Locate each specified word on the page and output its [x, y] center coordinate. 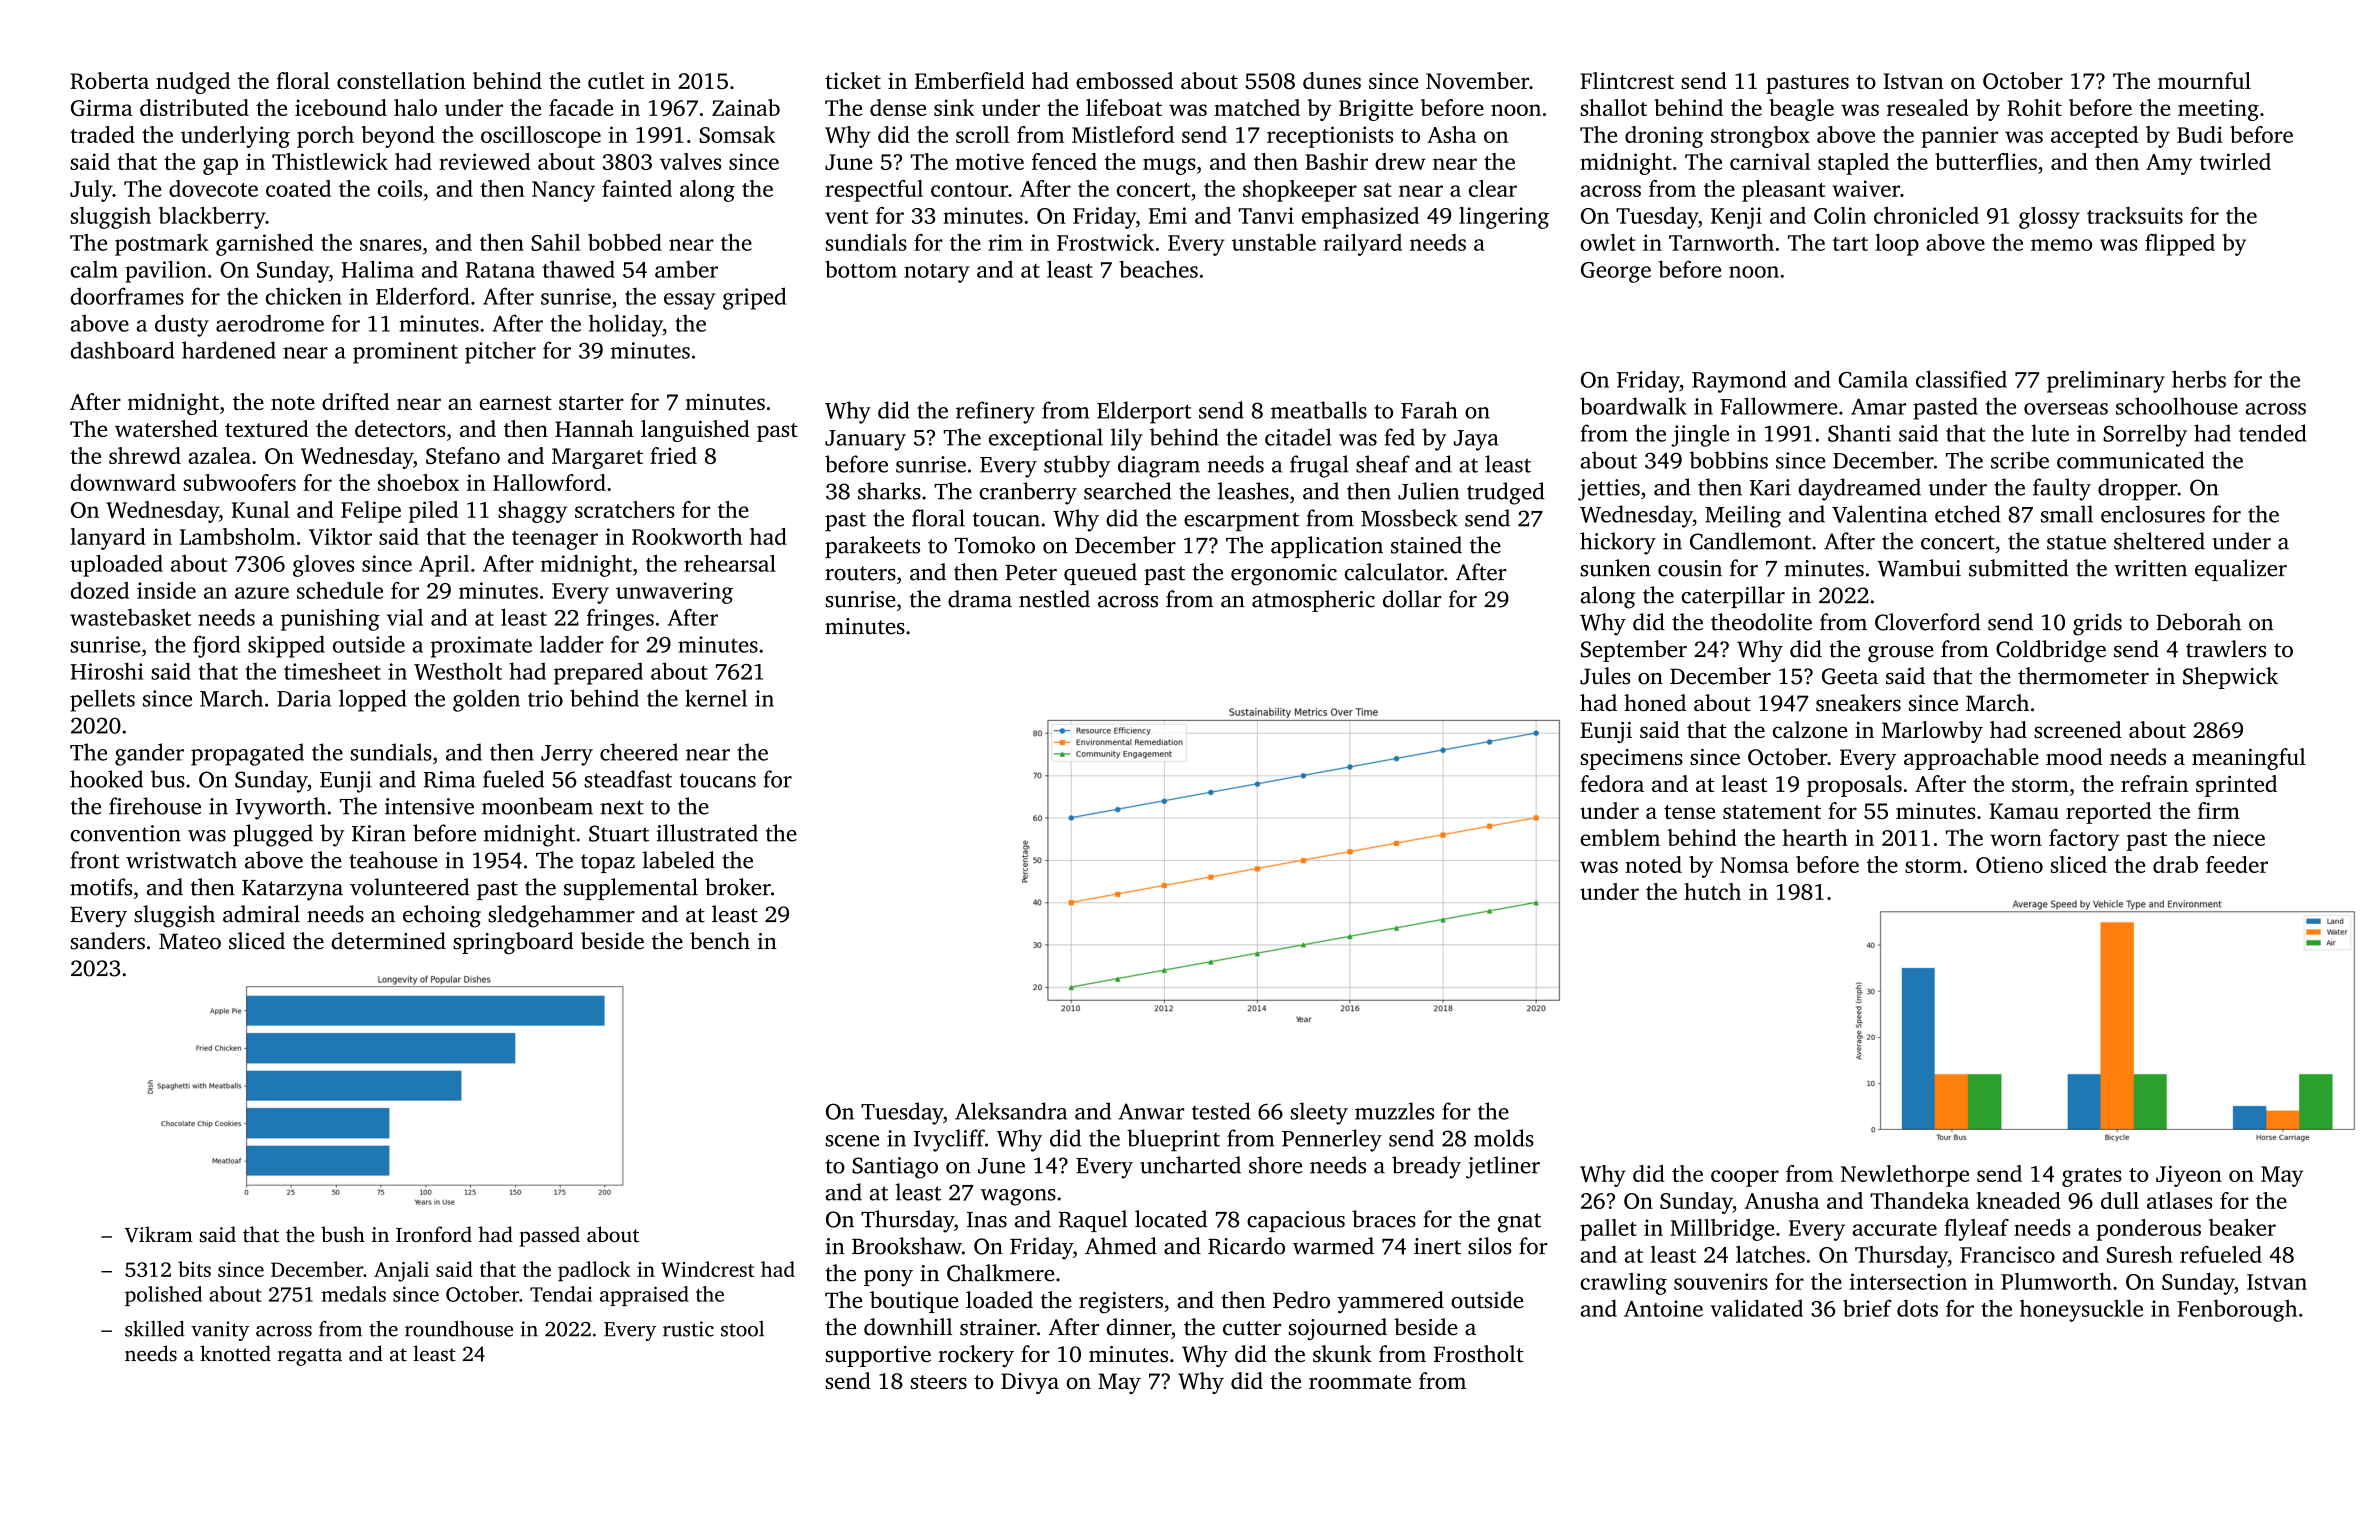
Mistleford [1123, 134]
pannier [1959, 137]
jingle [1700, 435]
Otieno [2009, 864]
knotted [235, 1353]
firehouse [155, 806]
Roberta [109, 80]
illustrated [707, 833]
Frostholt [1479, 1354]
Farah [1429, 410]
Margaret [597, 458]
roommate [1360, 1382]
